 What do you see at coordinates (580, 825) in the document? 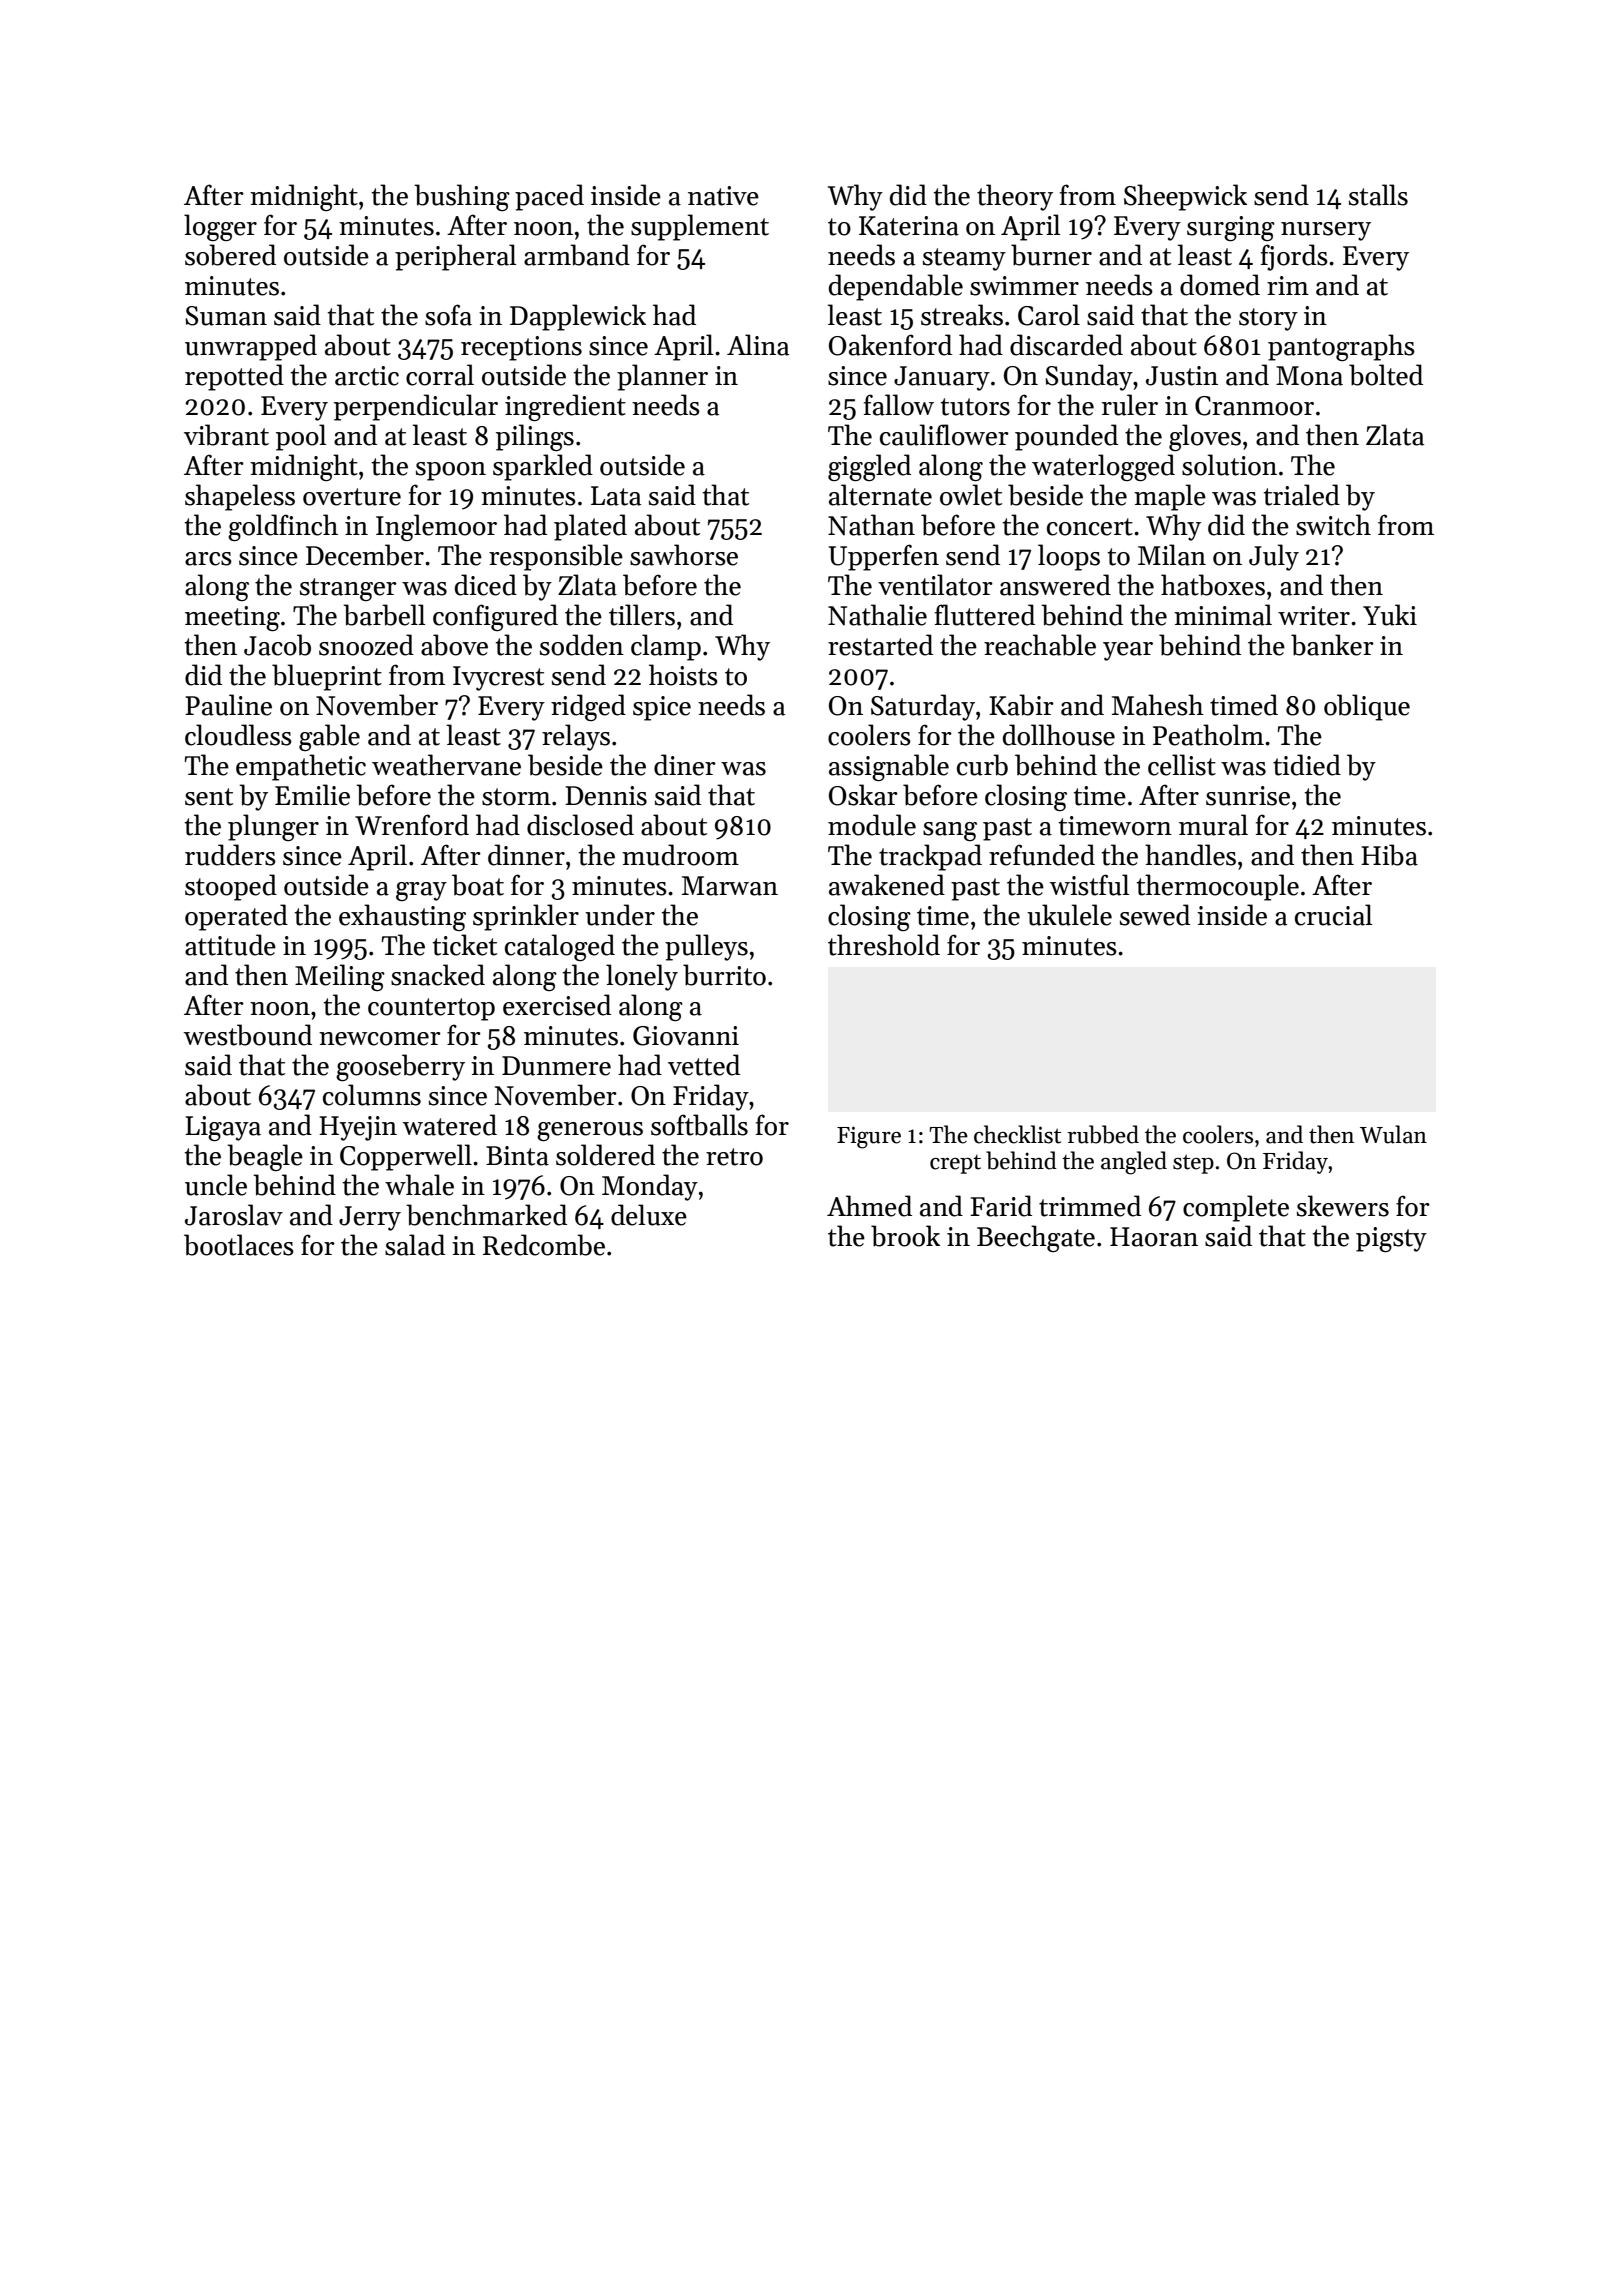
I see `disclosed` at bounding box center [580, 825].
